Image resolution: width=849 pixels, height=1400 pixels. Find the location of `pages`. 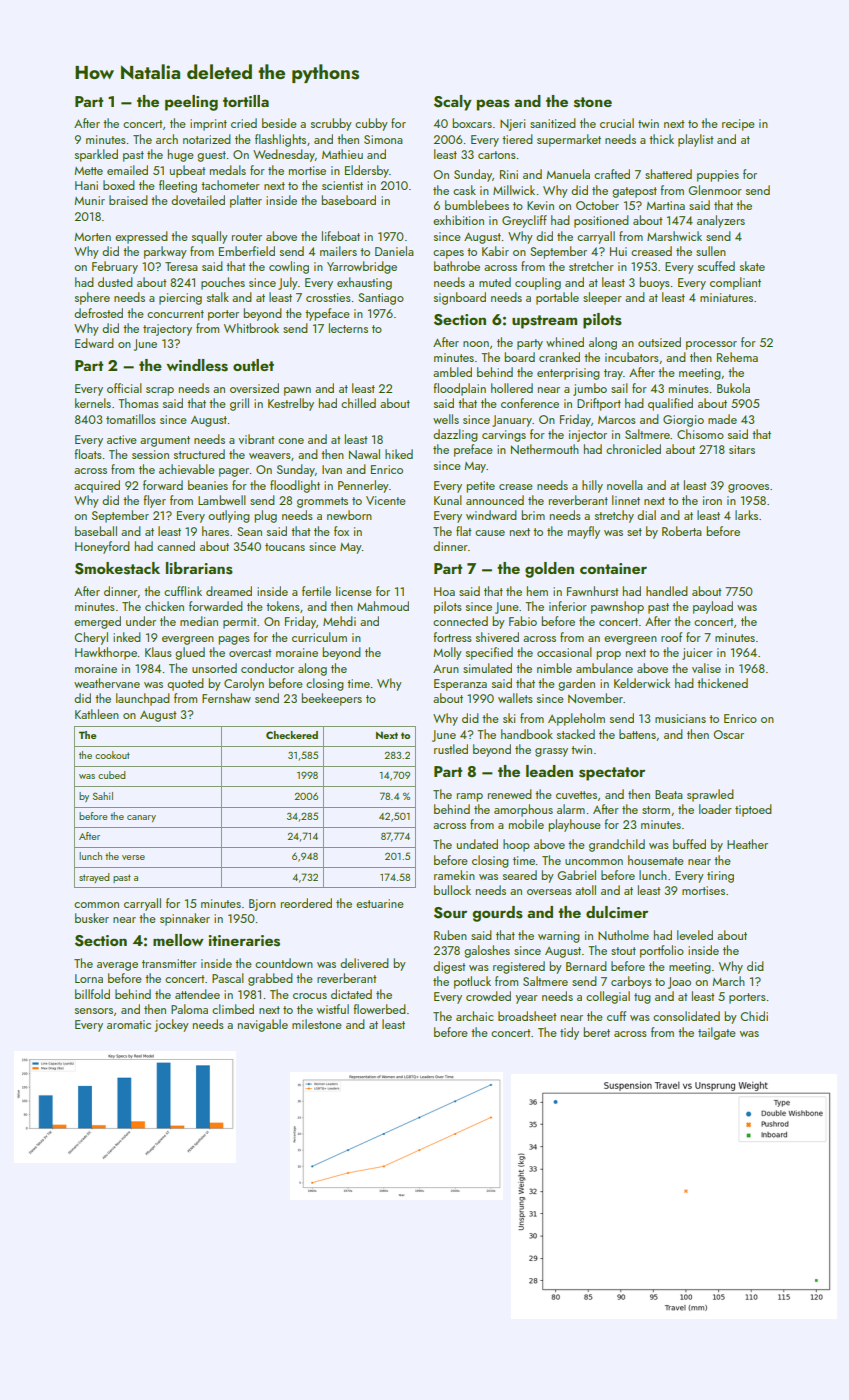

pages is located at coordinates (234, 640).
